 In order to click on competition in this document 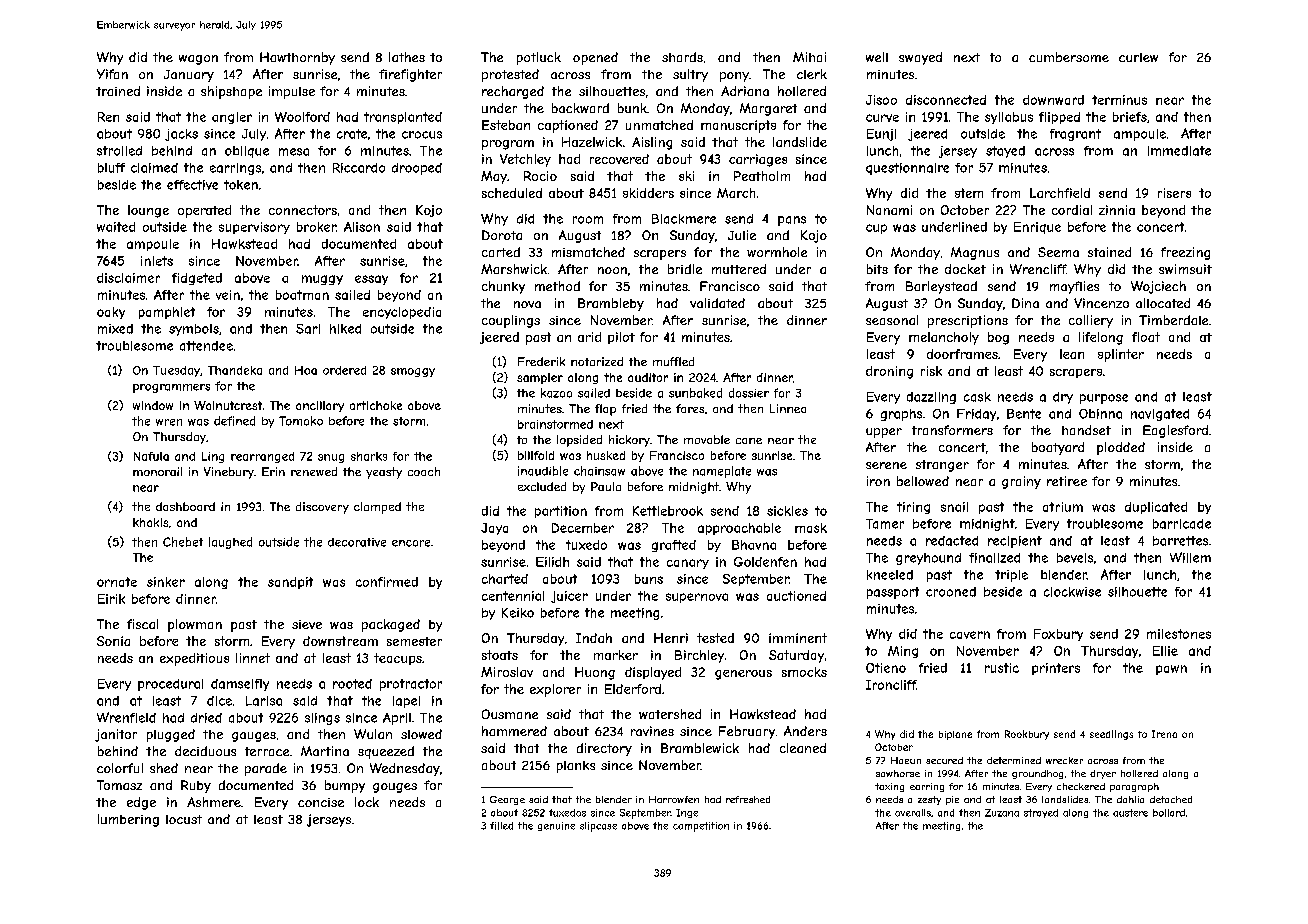, I will do `click(701, 827)`.
